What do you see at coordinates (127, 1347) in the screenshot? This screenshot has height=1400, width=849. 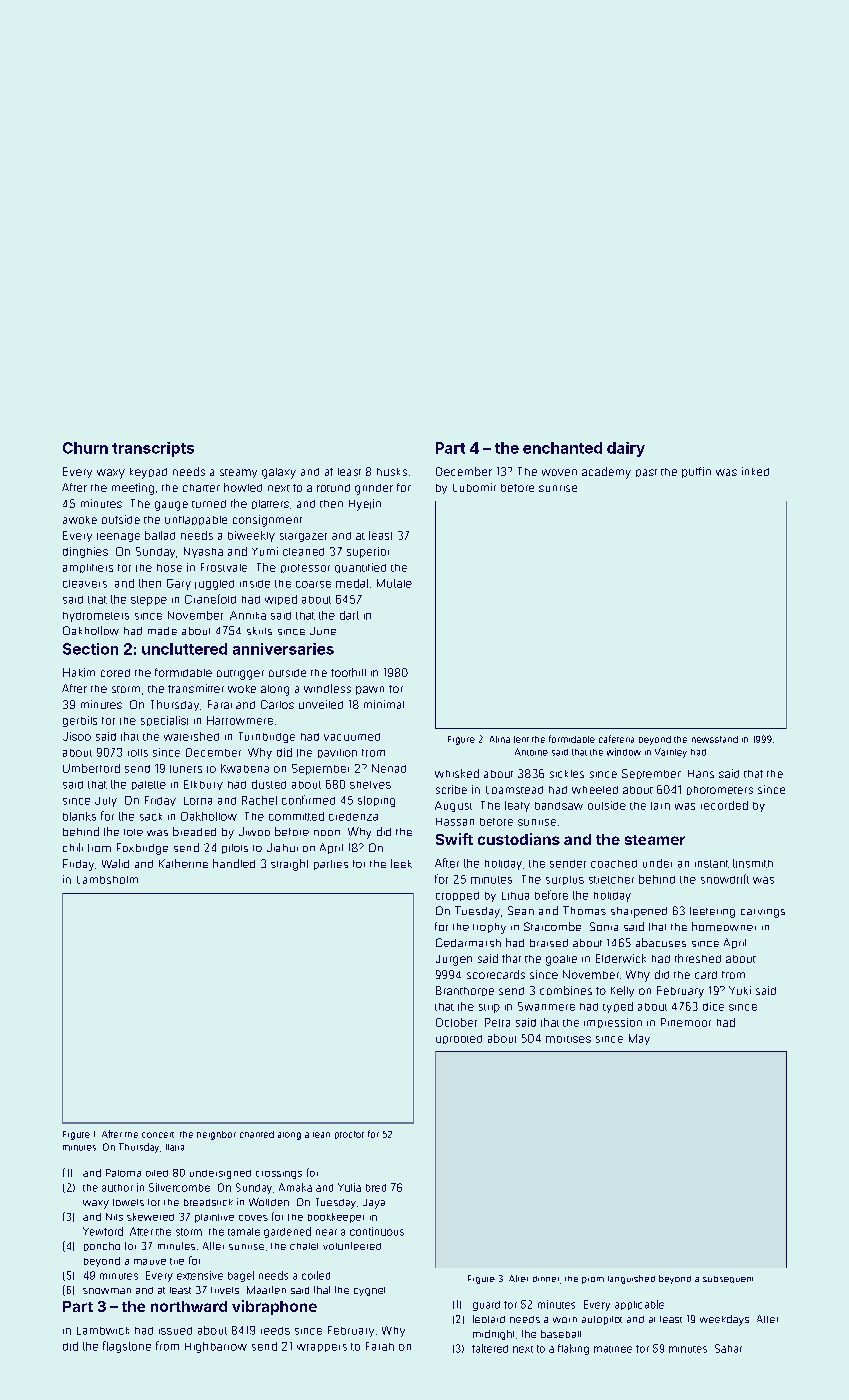 I see `flagstone` at bounding box center [127, 1347].
